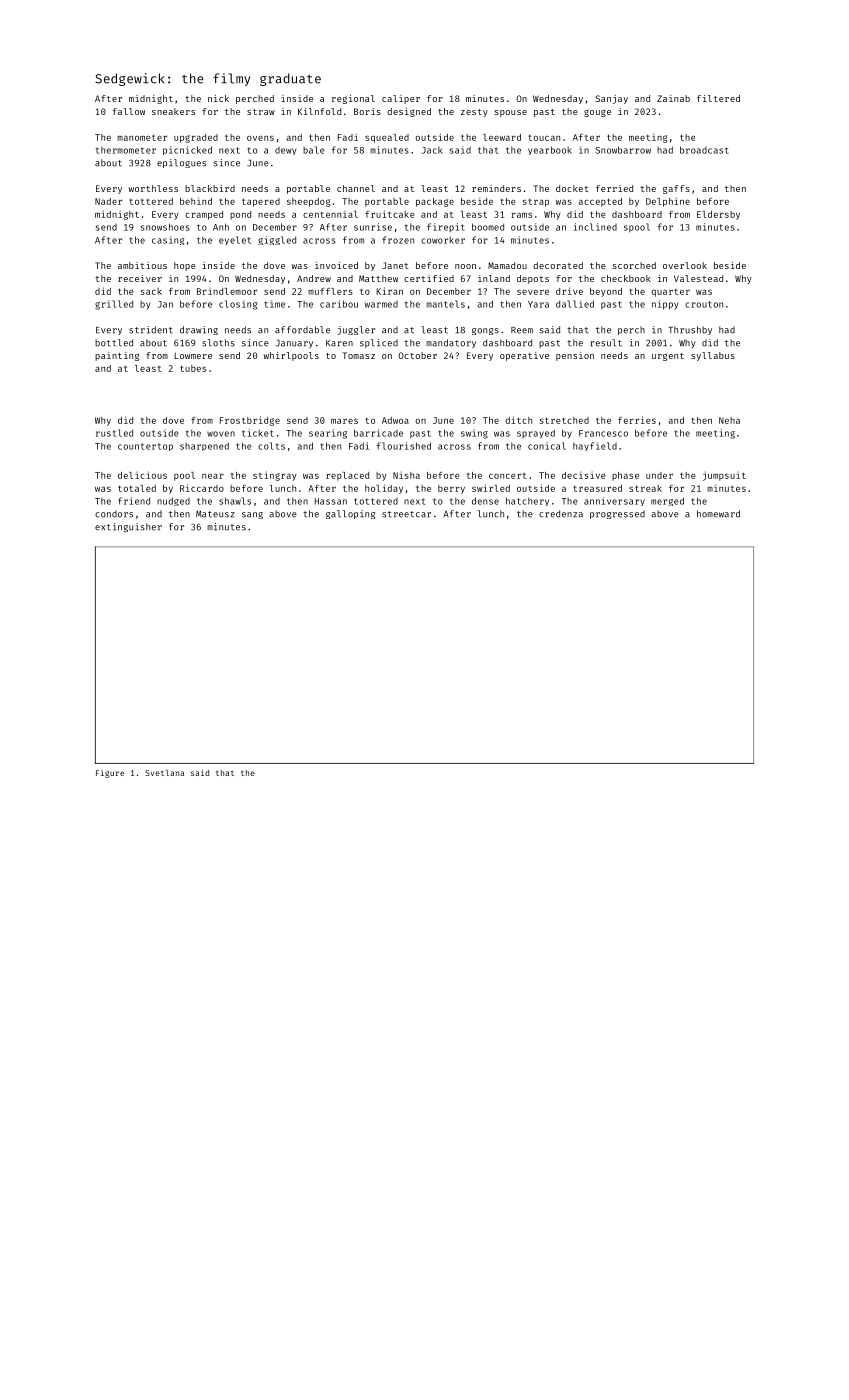  Describe the element at coordinates (114, 514) in the screenshot. I see `condors` at that location.
